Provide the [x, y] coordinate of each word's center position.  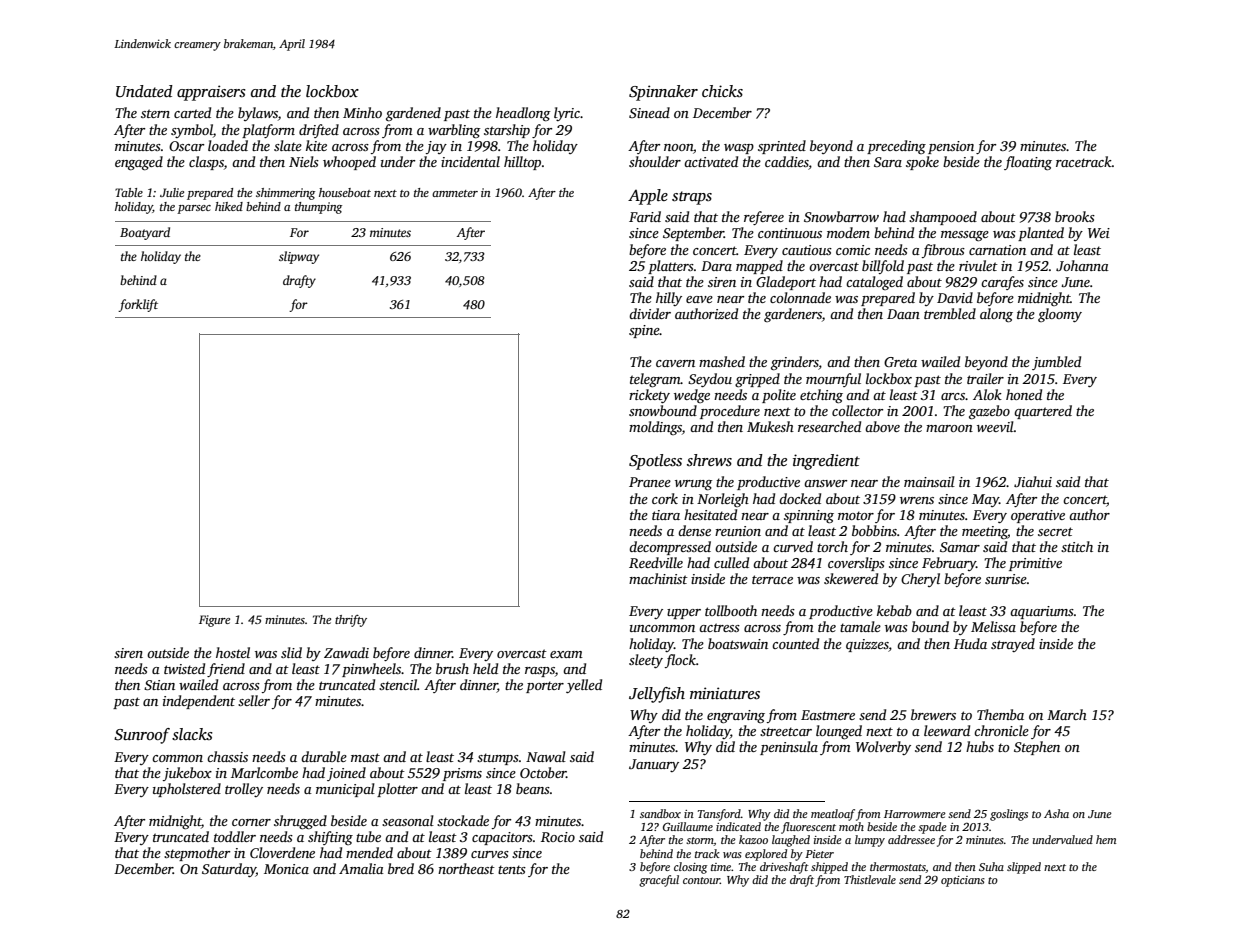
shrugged [300, 822]
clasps [206, 163]
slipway [299, 257]
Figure [214, 621]
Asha [1056, 813]
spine [644, 331]
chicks [722, 91]
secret [1055, 531]
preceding [896, 147]
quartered [1043, 412]
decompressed [670, 548]
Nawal [546, 756]
